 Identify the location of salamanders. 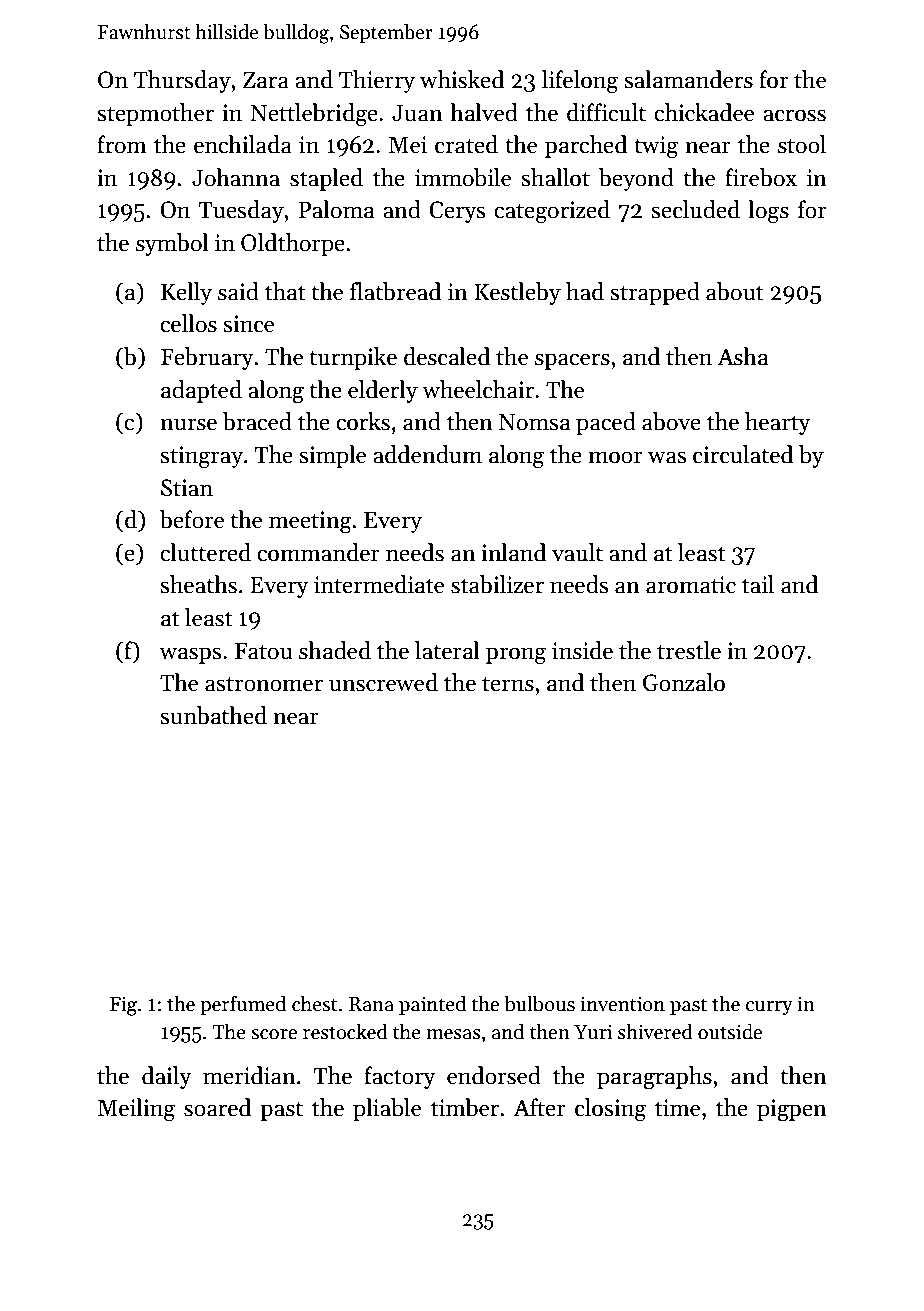
(688, 79).
